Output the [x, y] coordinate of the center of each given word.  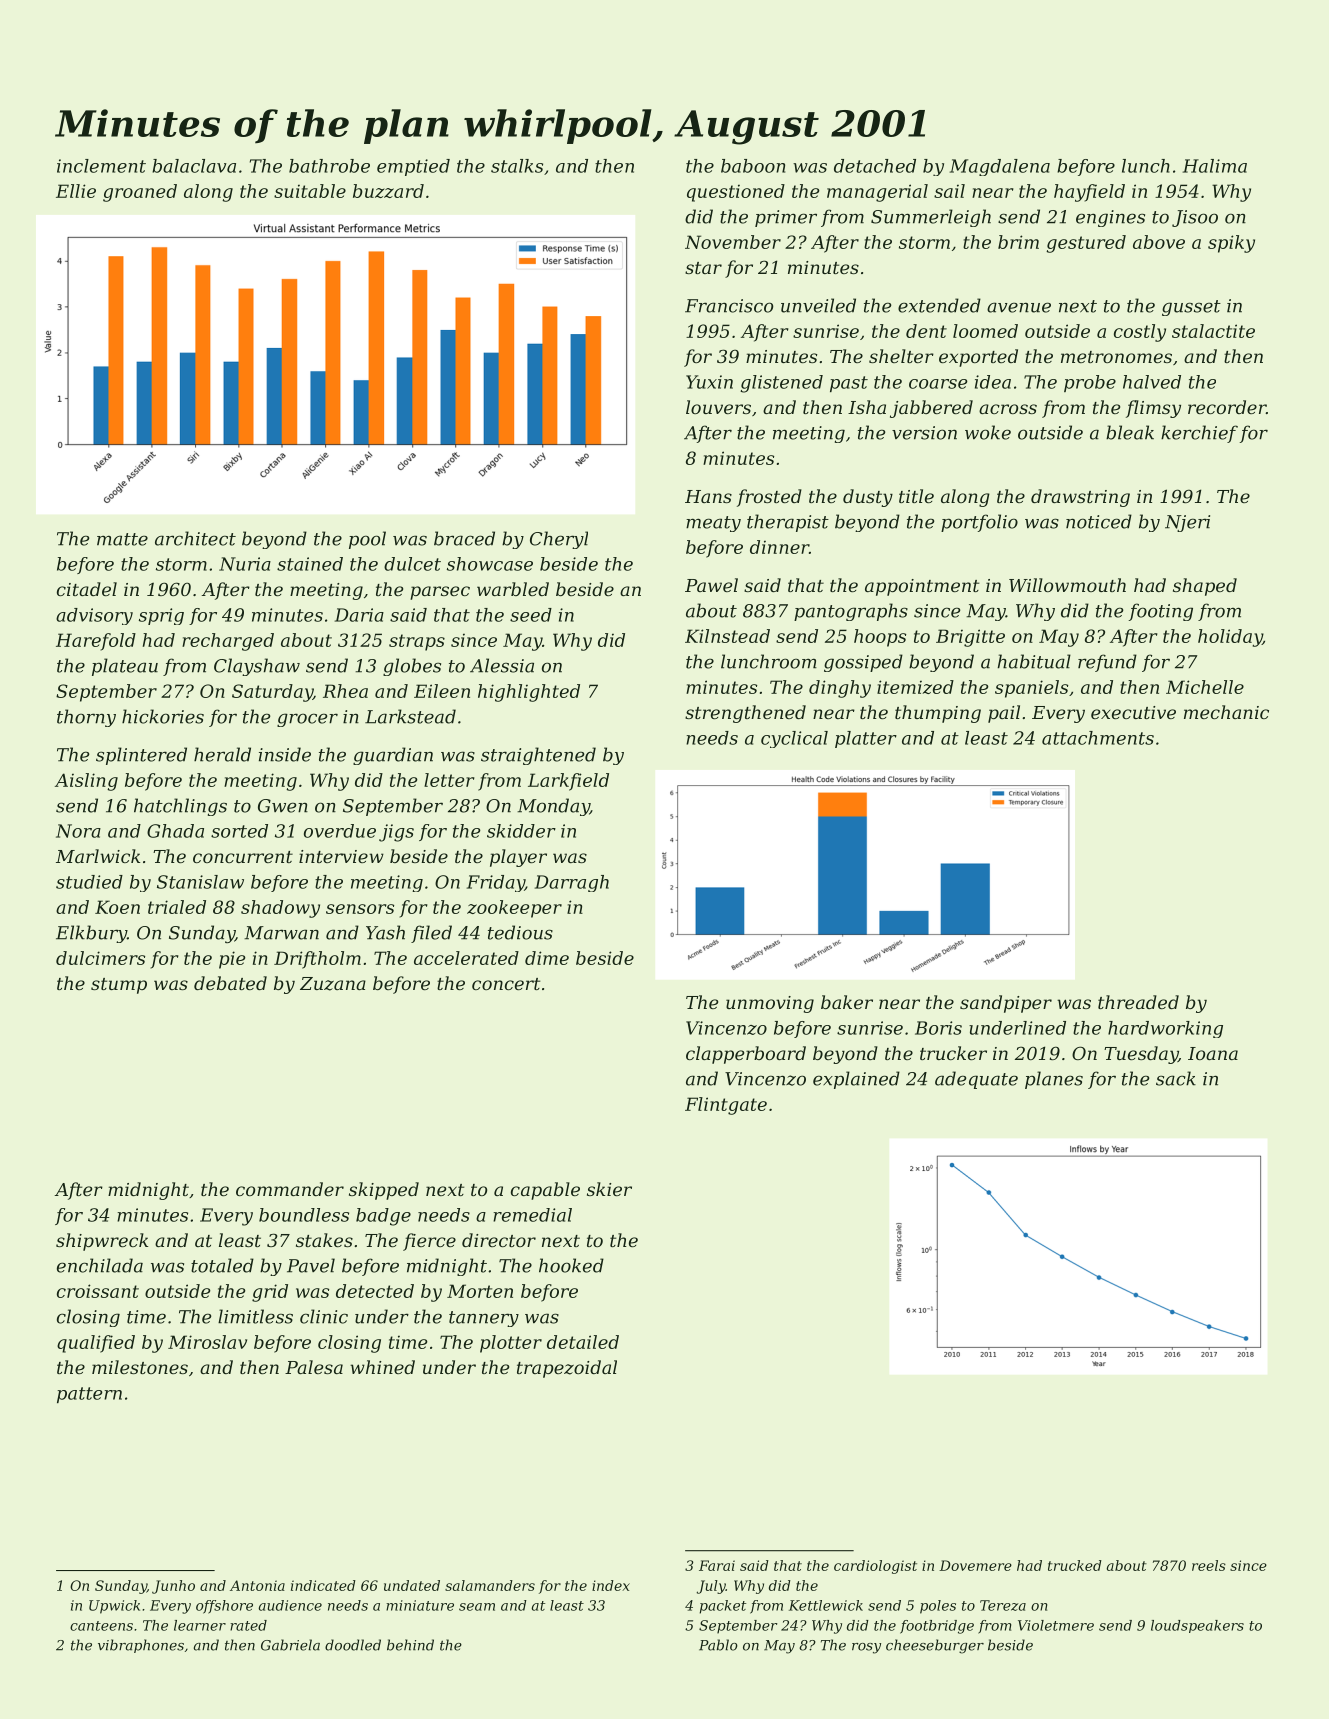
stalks [517, 166]
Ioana [1213, 1053]
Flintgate [726, 1106]
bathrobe [329, 166]
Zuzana [333, 984]
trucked [1075, 1565]
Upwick [114, 1607]
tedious [520, 932]
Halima [1215, 166]
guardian [393, 756]
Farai [717, 1565]
